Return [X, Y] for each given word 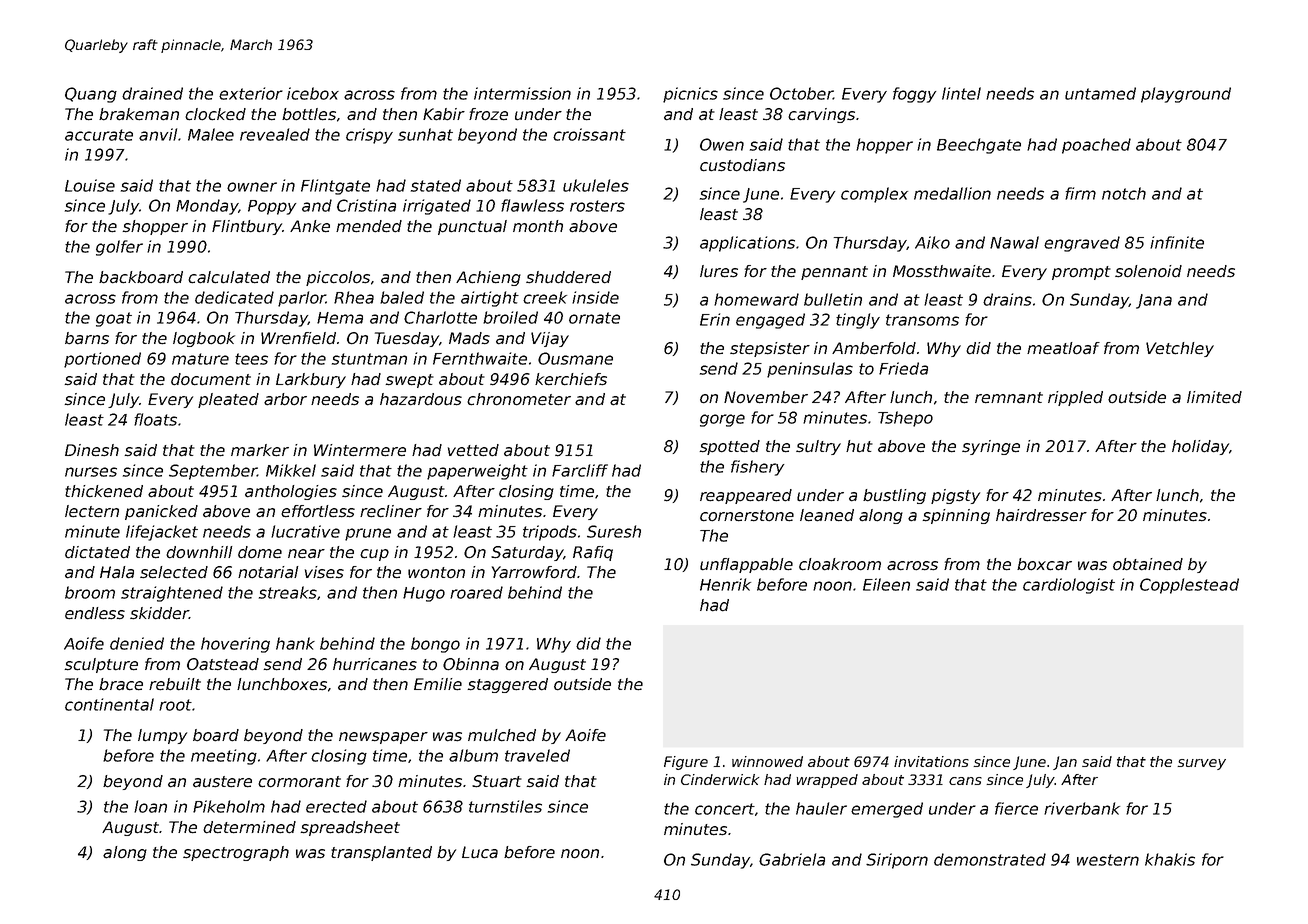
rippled [1075, 398]
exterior [251, 93]
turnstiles [505, 806]
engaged [770, 321]
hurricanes [375, 664]
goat [114, 319]
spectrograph [236, 853]
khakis [1170, 859]
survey [1201, 764]
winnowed [767, 761]
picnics [690, 95]
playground [1186, 95]
